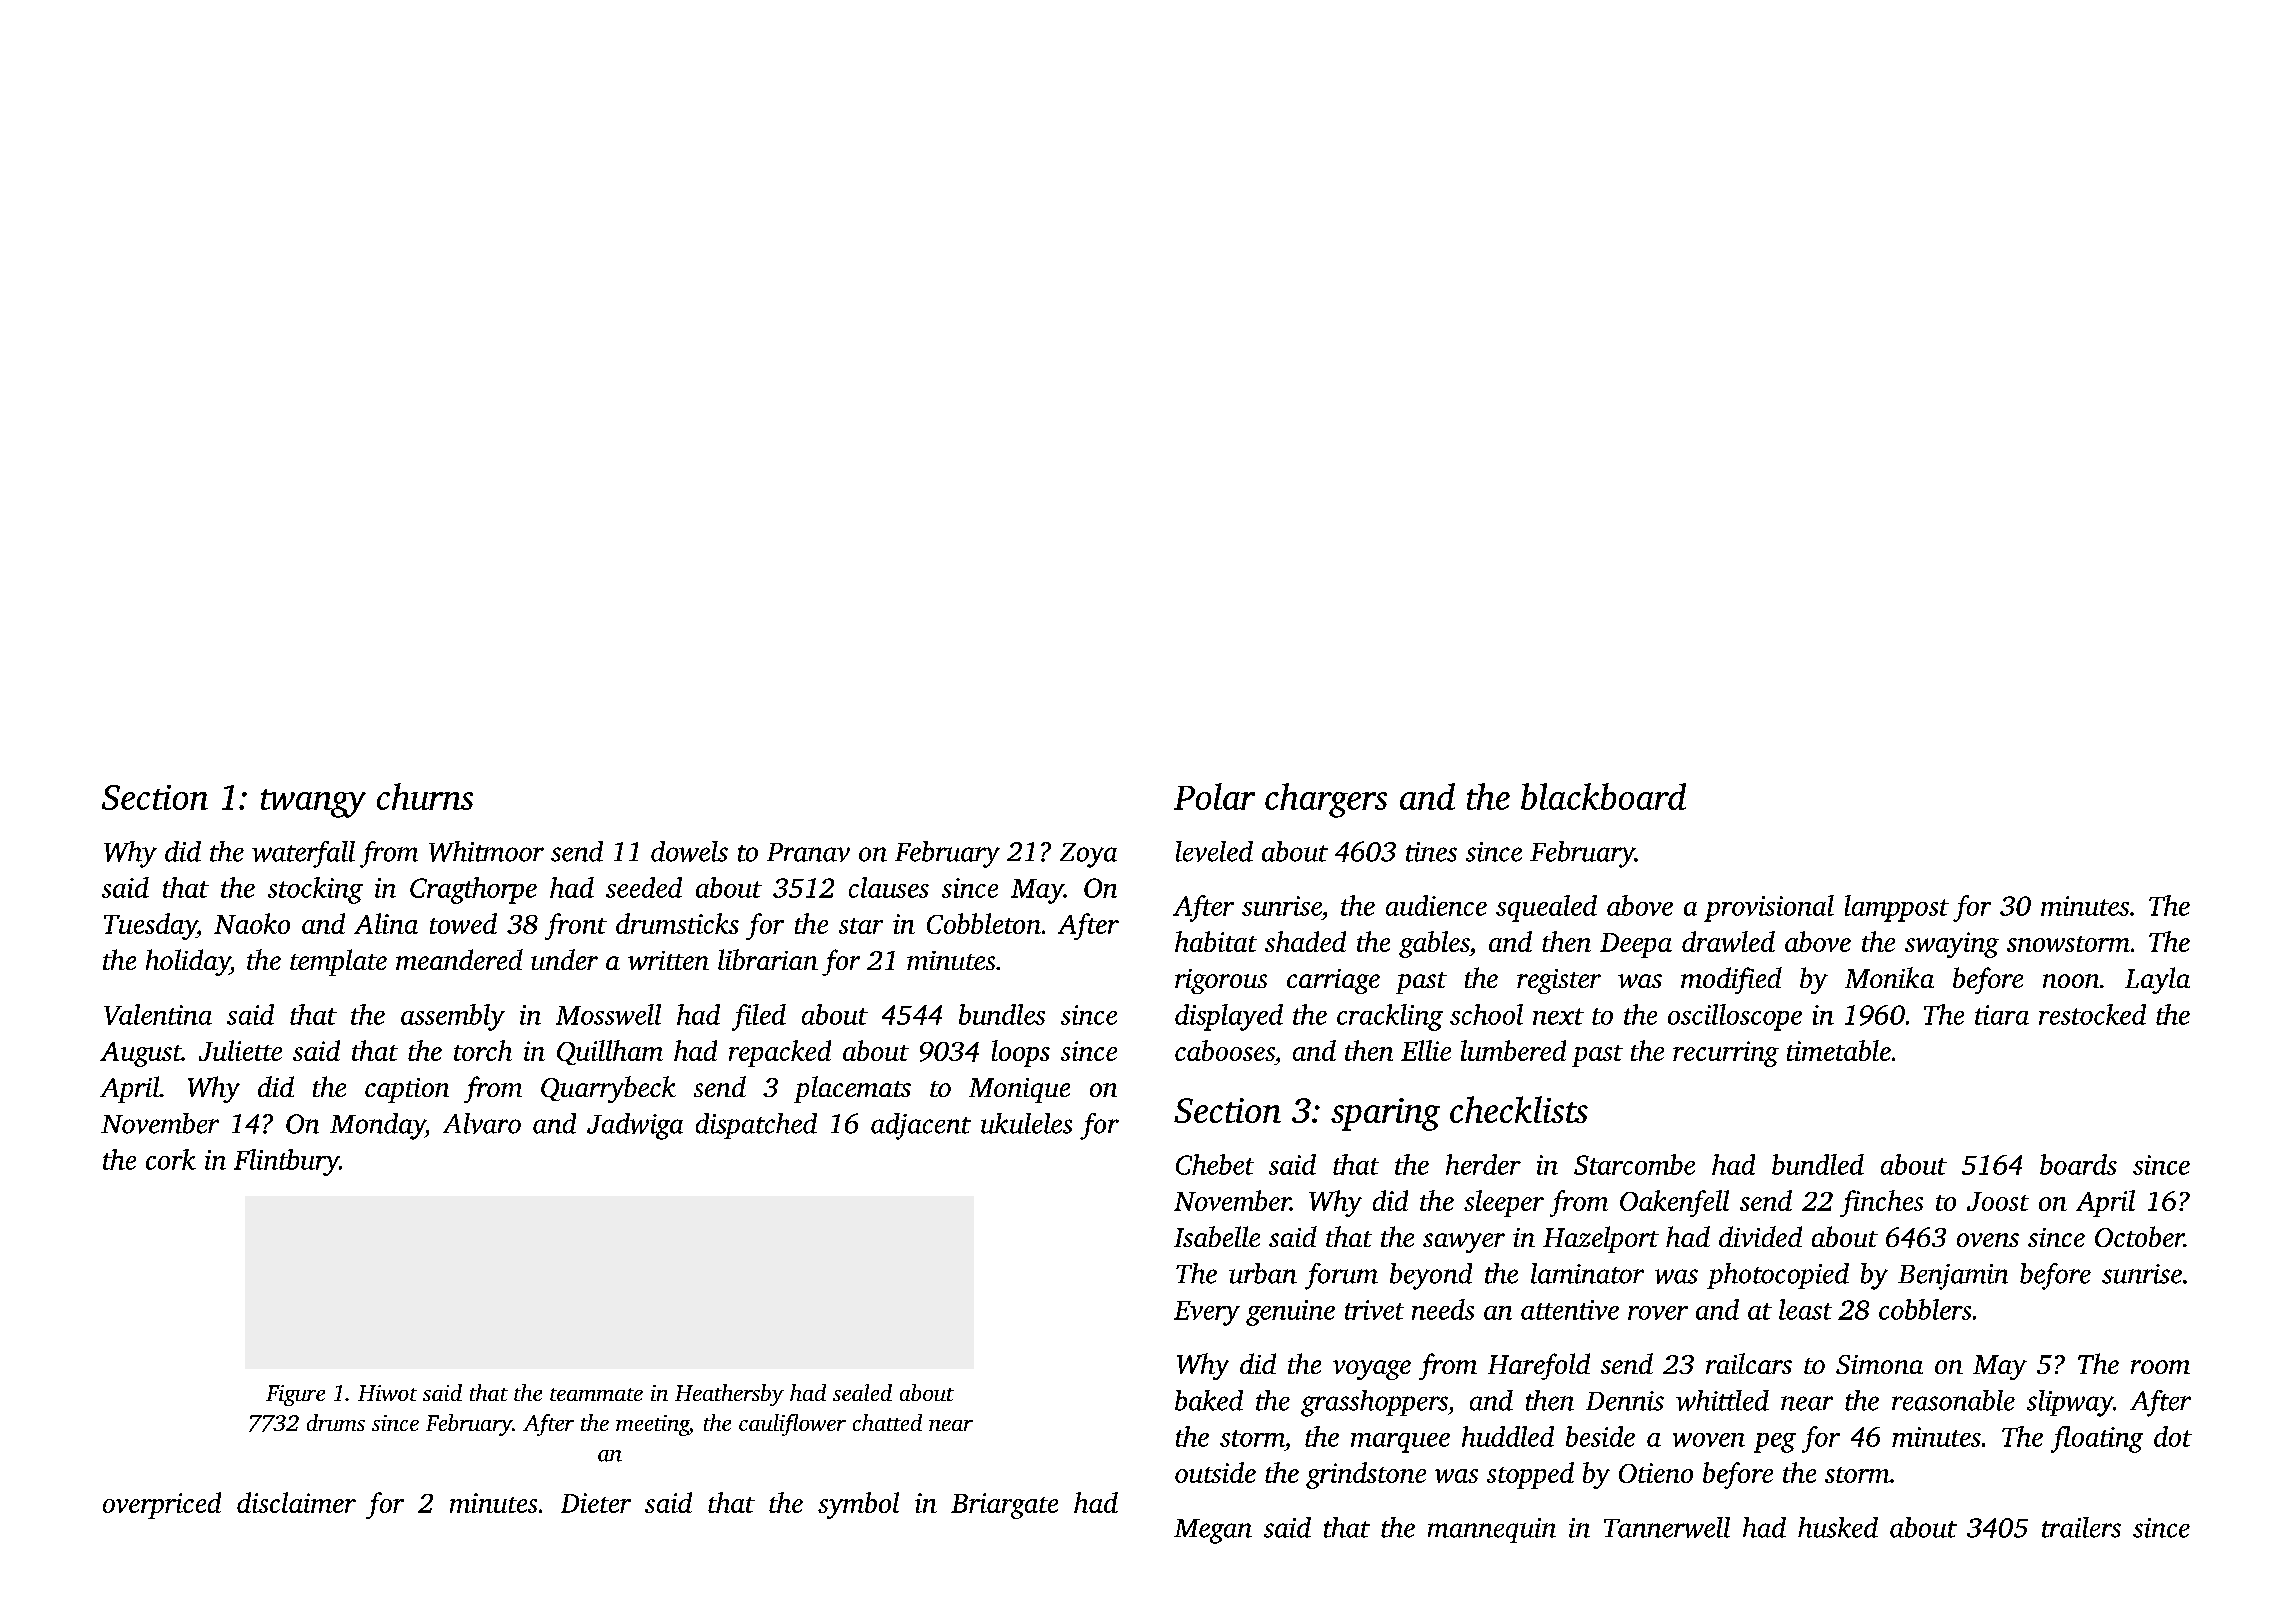  Describe the element at coordinates (1603, 796) in the image. I see `blackboard` at that location.
